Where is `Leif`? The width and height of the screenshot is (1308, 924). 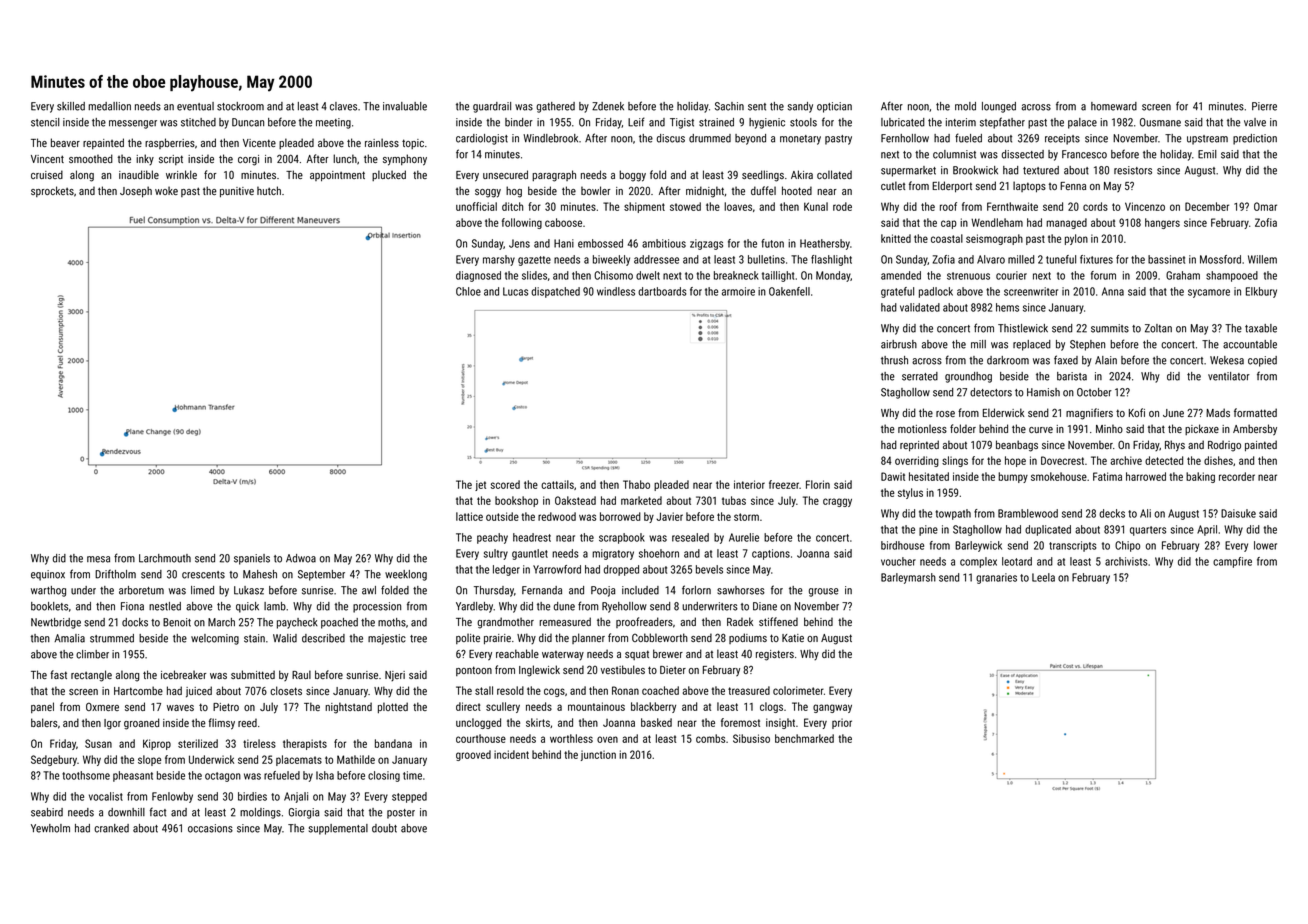
Leif is located at coordinates (636, 122).
